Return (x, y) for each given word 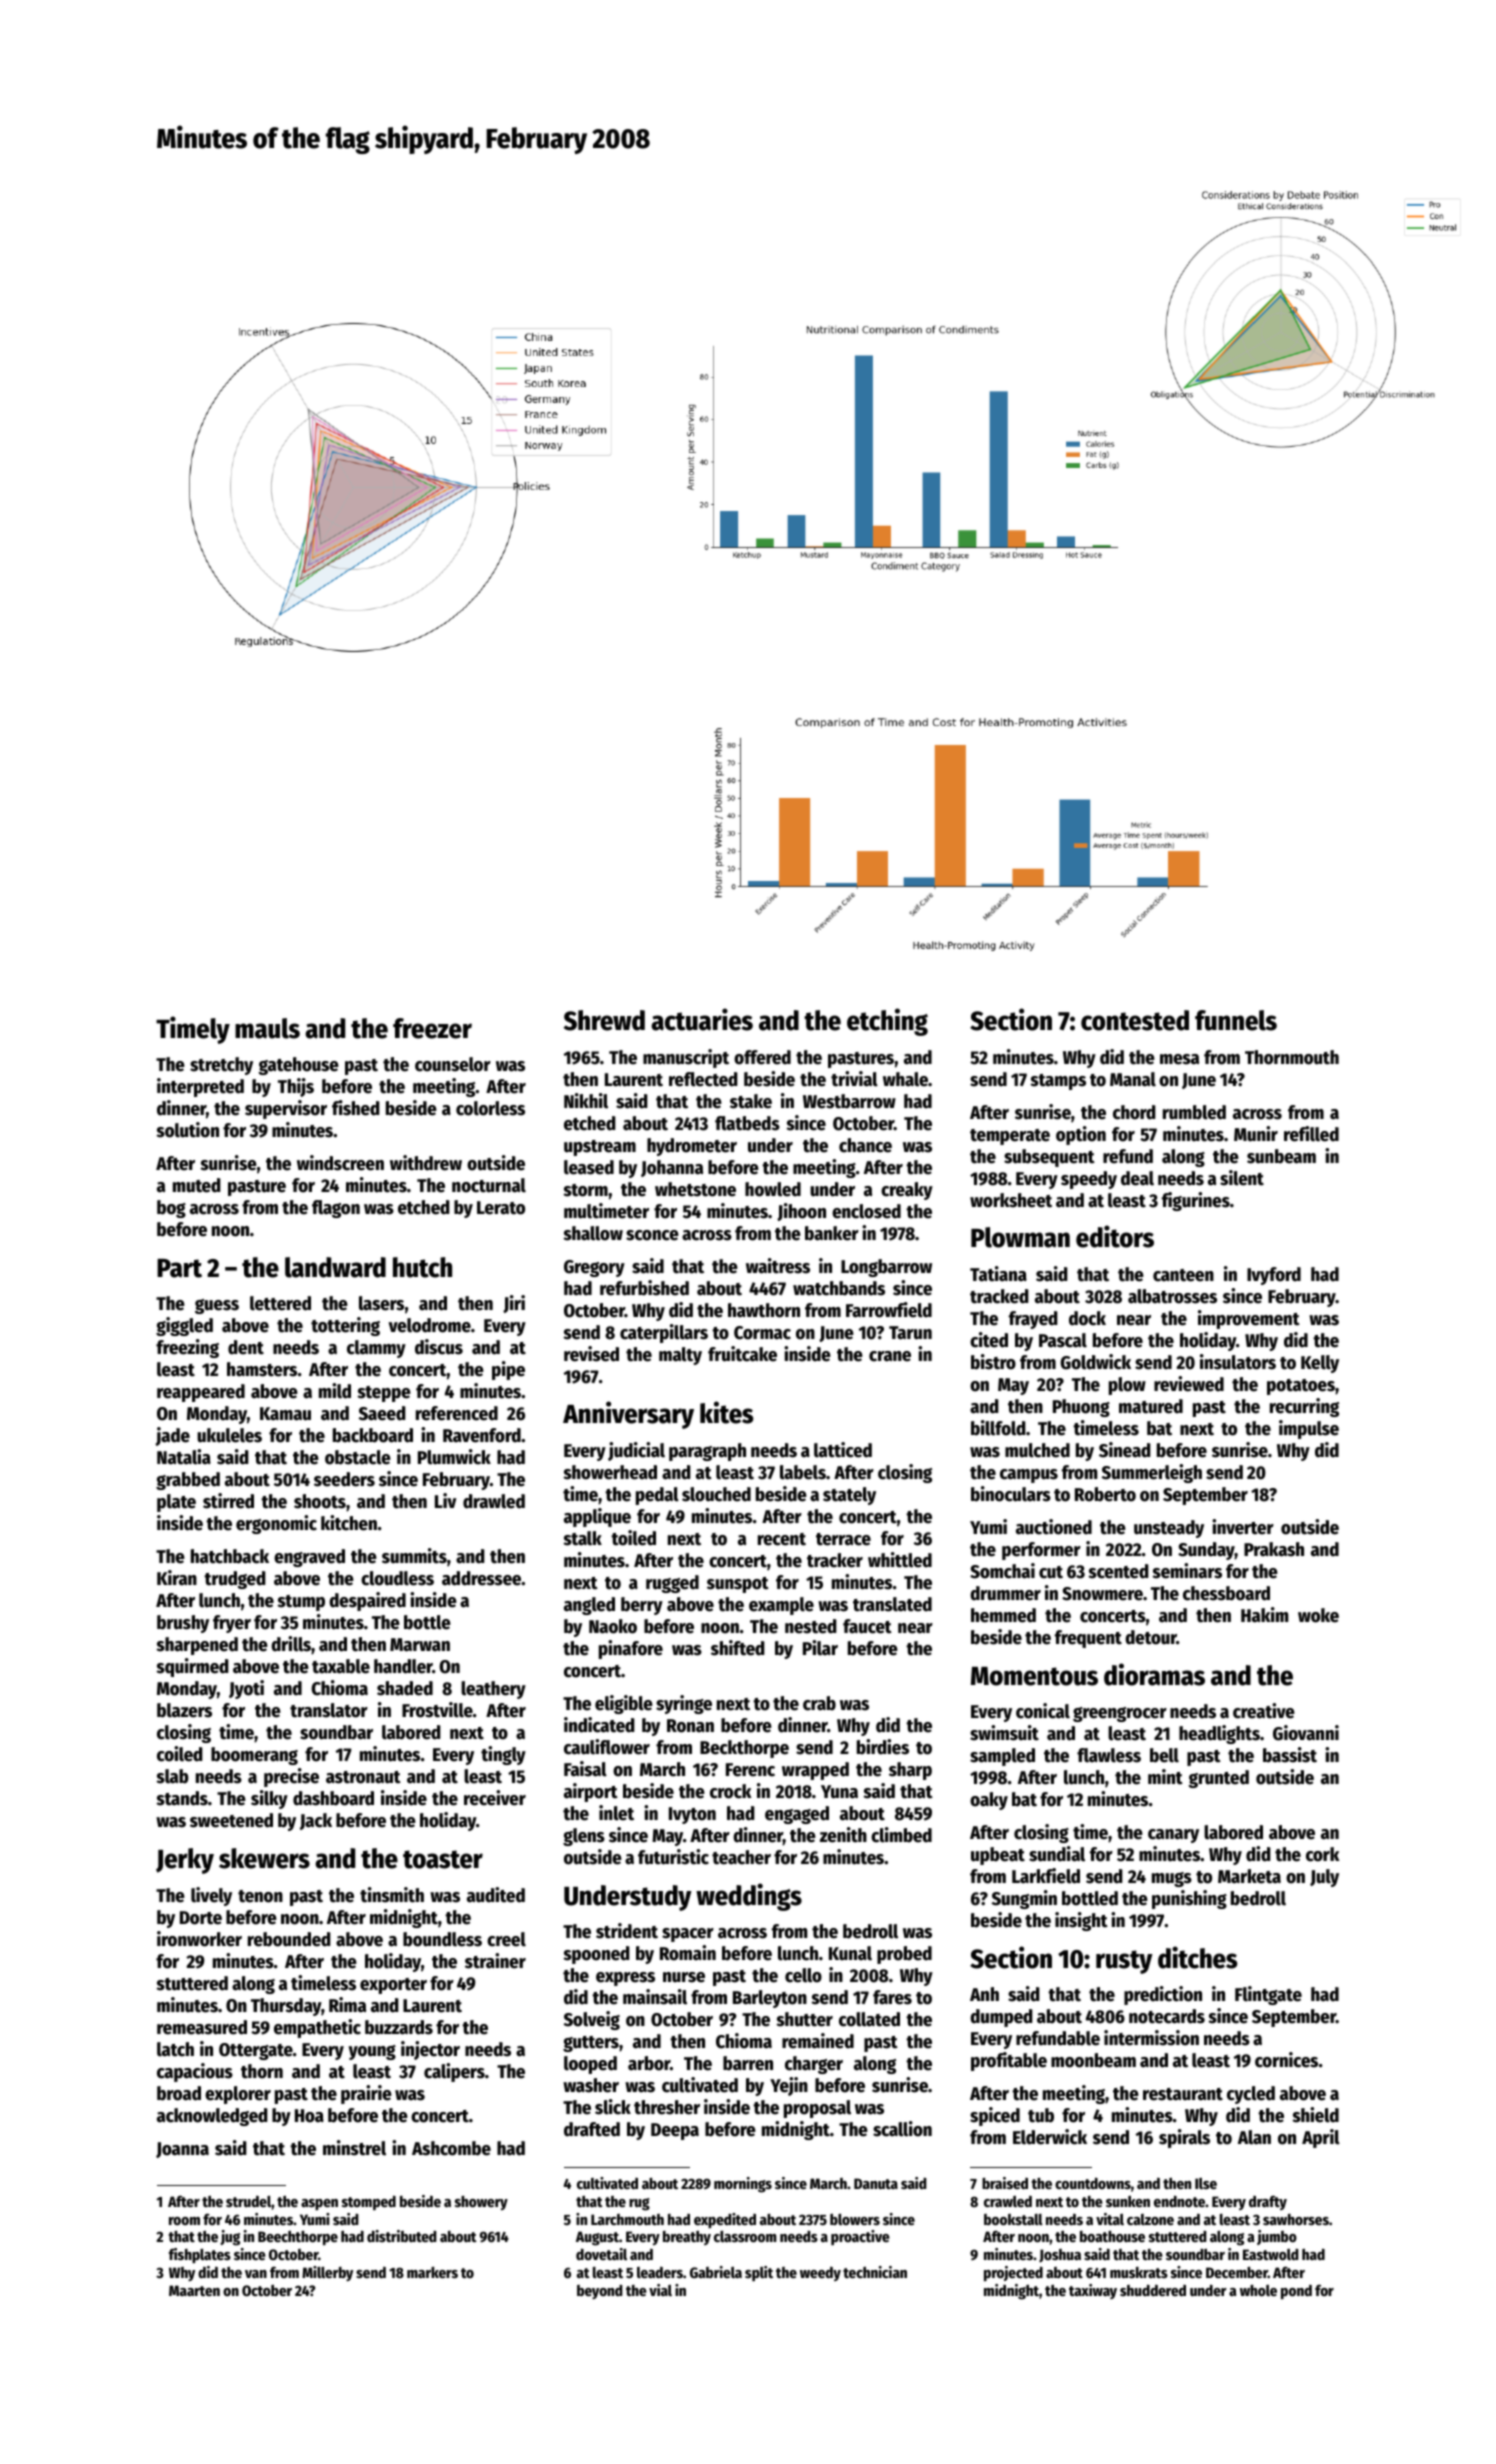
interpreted (200, 1087)
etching (887, 1022)
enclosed (866, 1211)
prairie (366, 2094)
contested (1135, 1020)
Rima (347, 2005)
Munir (1256, 1134)
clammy (376, 1349)
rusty (1124, 1962)
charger (814, 2065)
